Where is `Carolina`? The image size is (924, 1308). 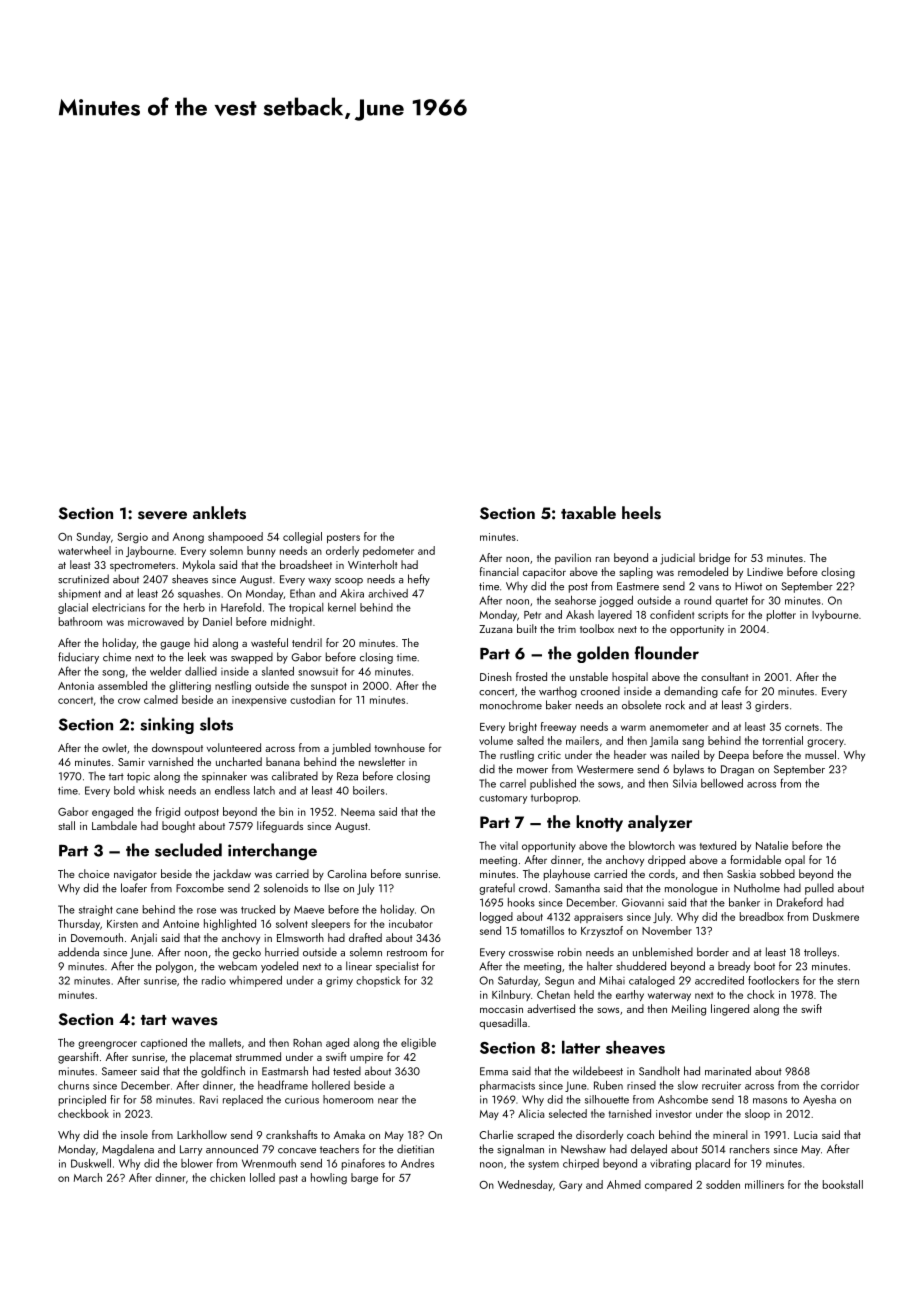
Carolina is located at coordinates (346, 873).
